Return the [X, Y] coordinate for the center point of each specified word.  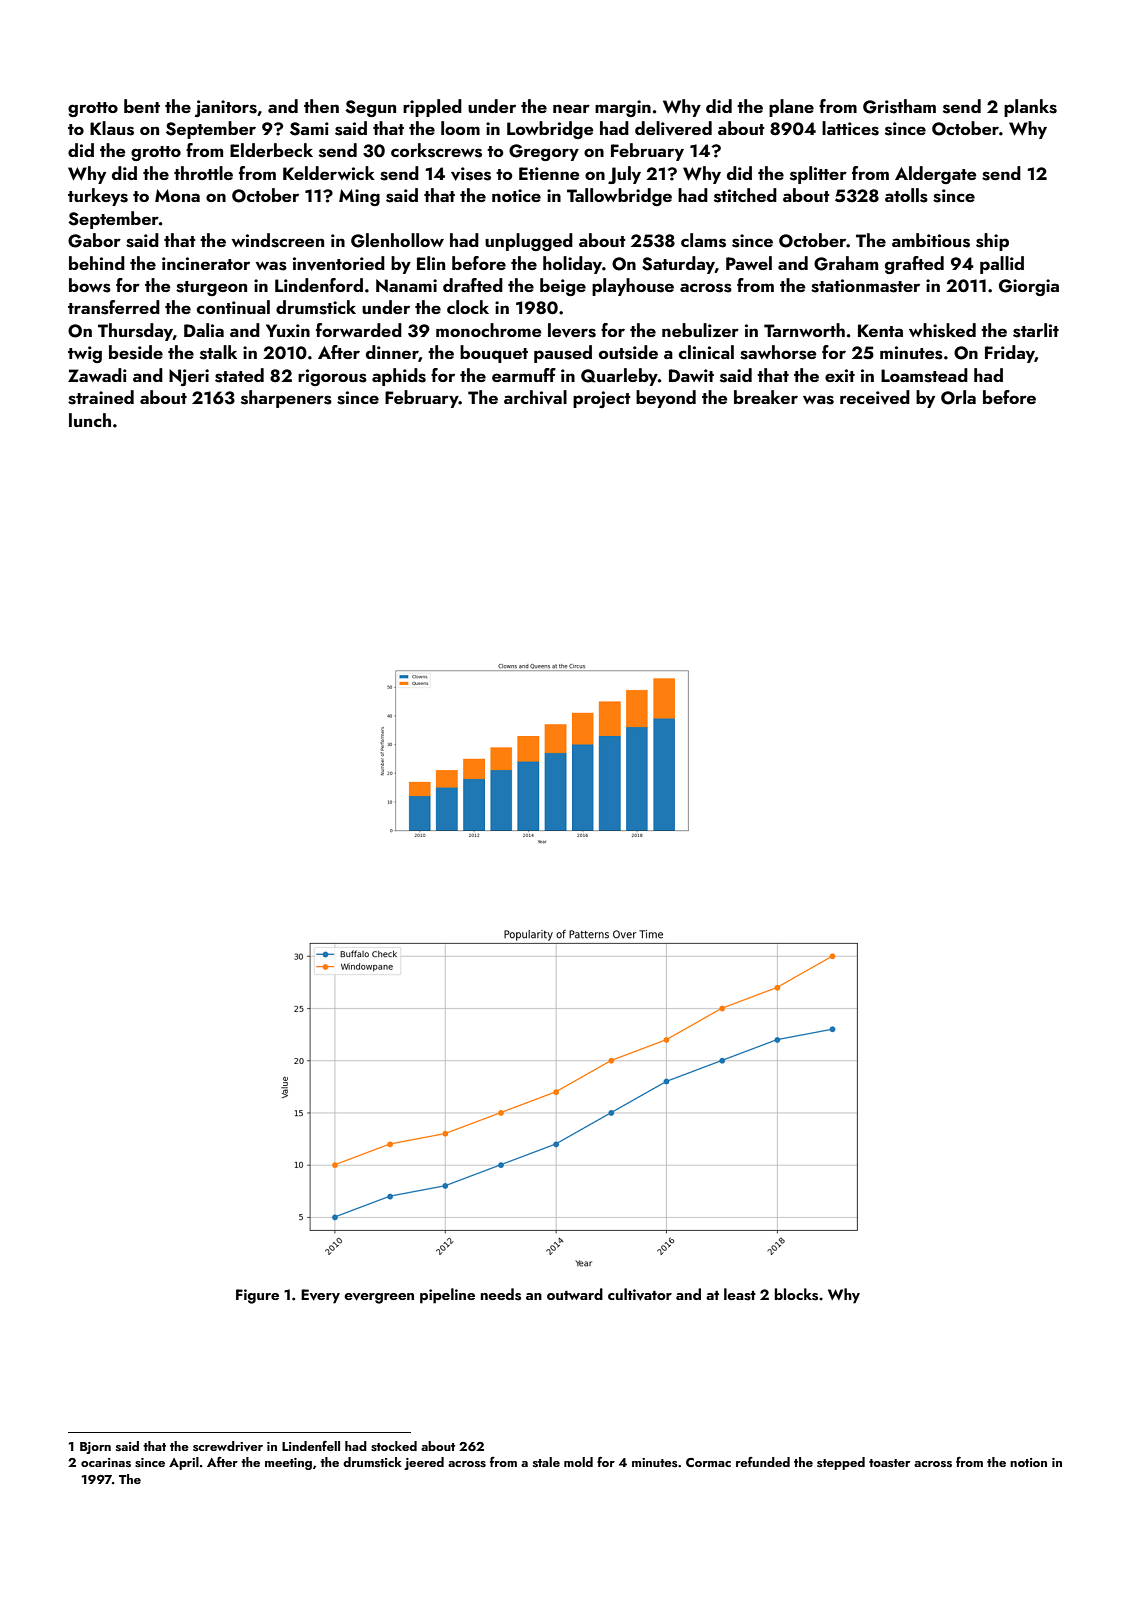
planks [1030, 108]
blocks [796, 1294]
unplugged [529, 242]
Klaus [112, 128]
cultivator [640, 1294]
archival [535, 397]
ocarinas [106, 1463]
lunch [90, 420]
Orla [958, 397]
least [740, 1294]
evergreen [379, 1298]
